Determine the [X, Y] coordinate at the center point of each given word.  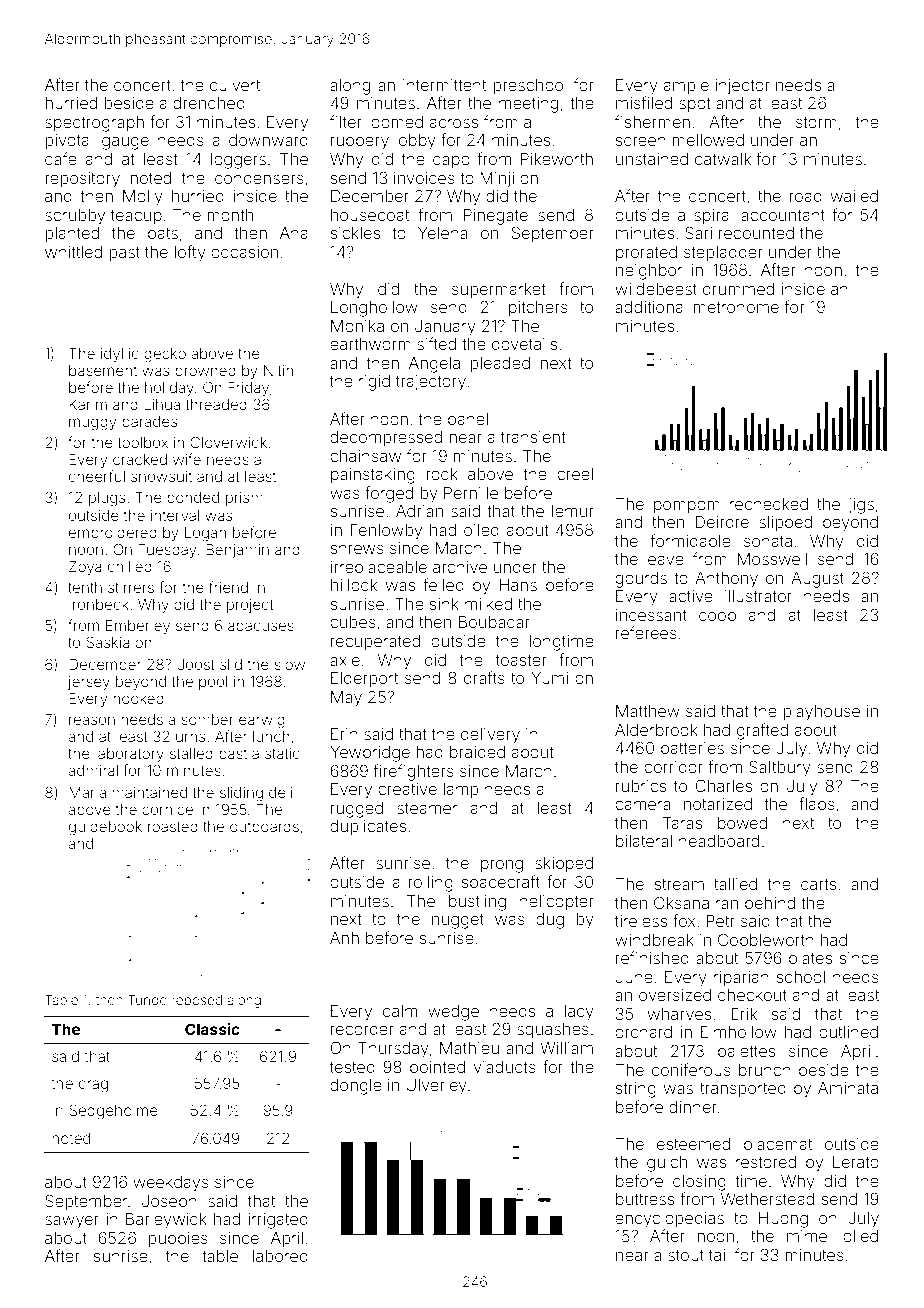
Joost [196, 664]
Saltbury [780, 768]
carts [818, 884]
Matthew [648, 711]
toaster [521, 660]
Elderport [364, 679]
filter [346, 121]
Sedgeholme [113, 1112]
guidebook [105, 828]
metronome [736, 307]
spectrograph [94, 124]
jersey [89, 683]
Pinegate [496, 217]
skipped [564, 865]
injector [742, 87]
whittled [73, 252]
